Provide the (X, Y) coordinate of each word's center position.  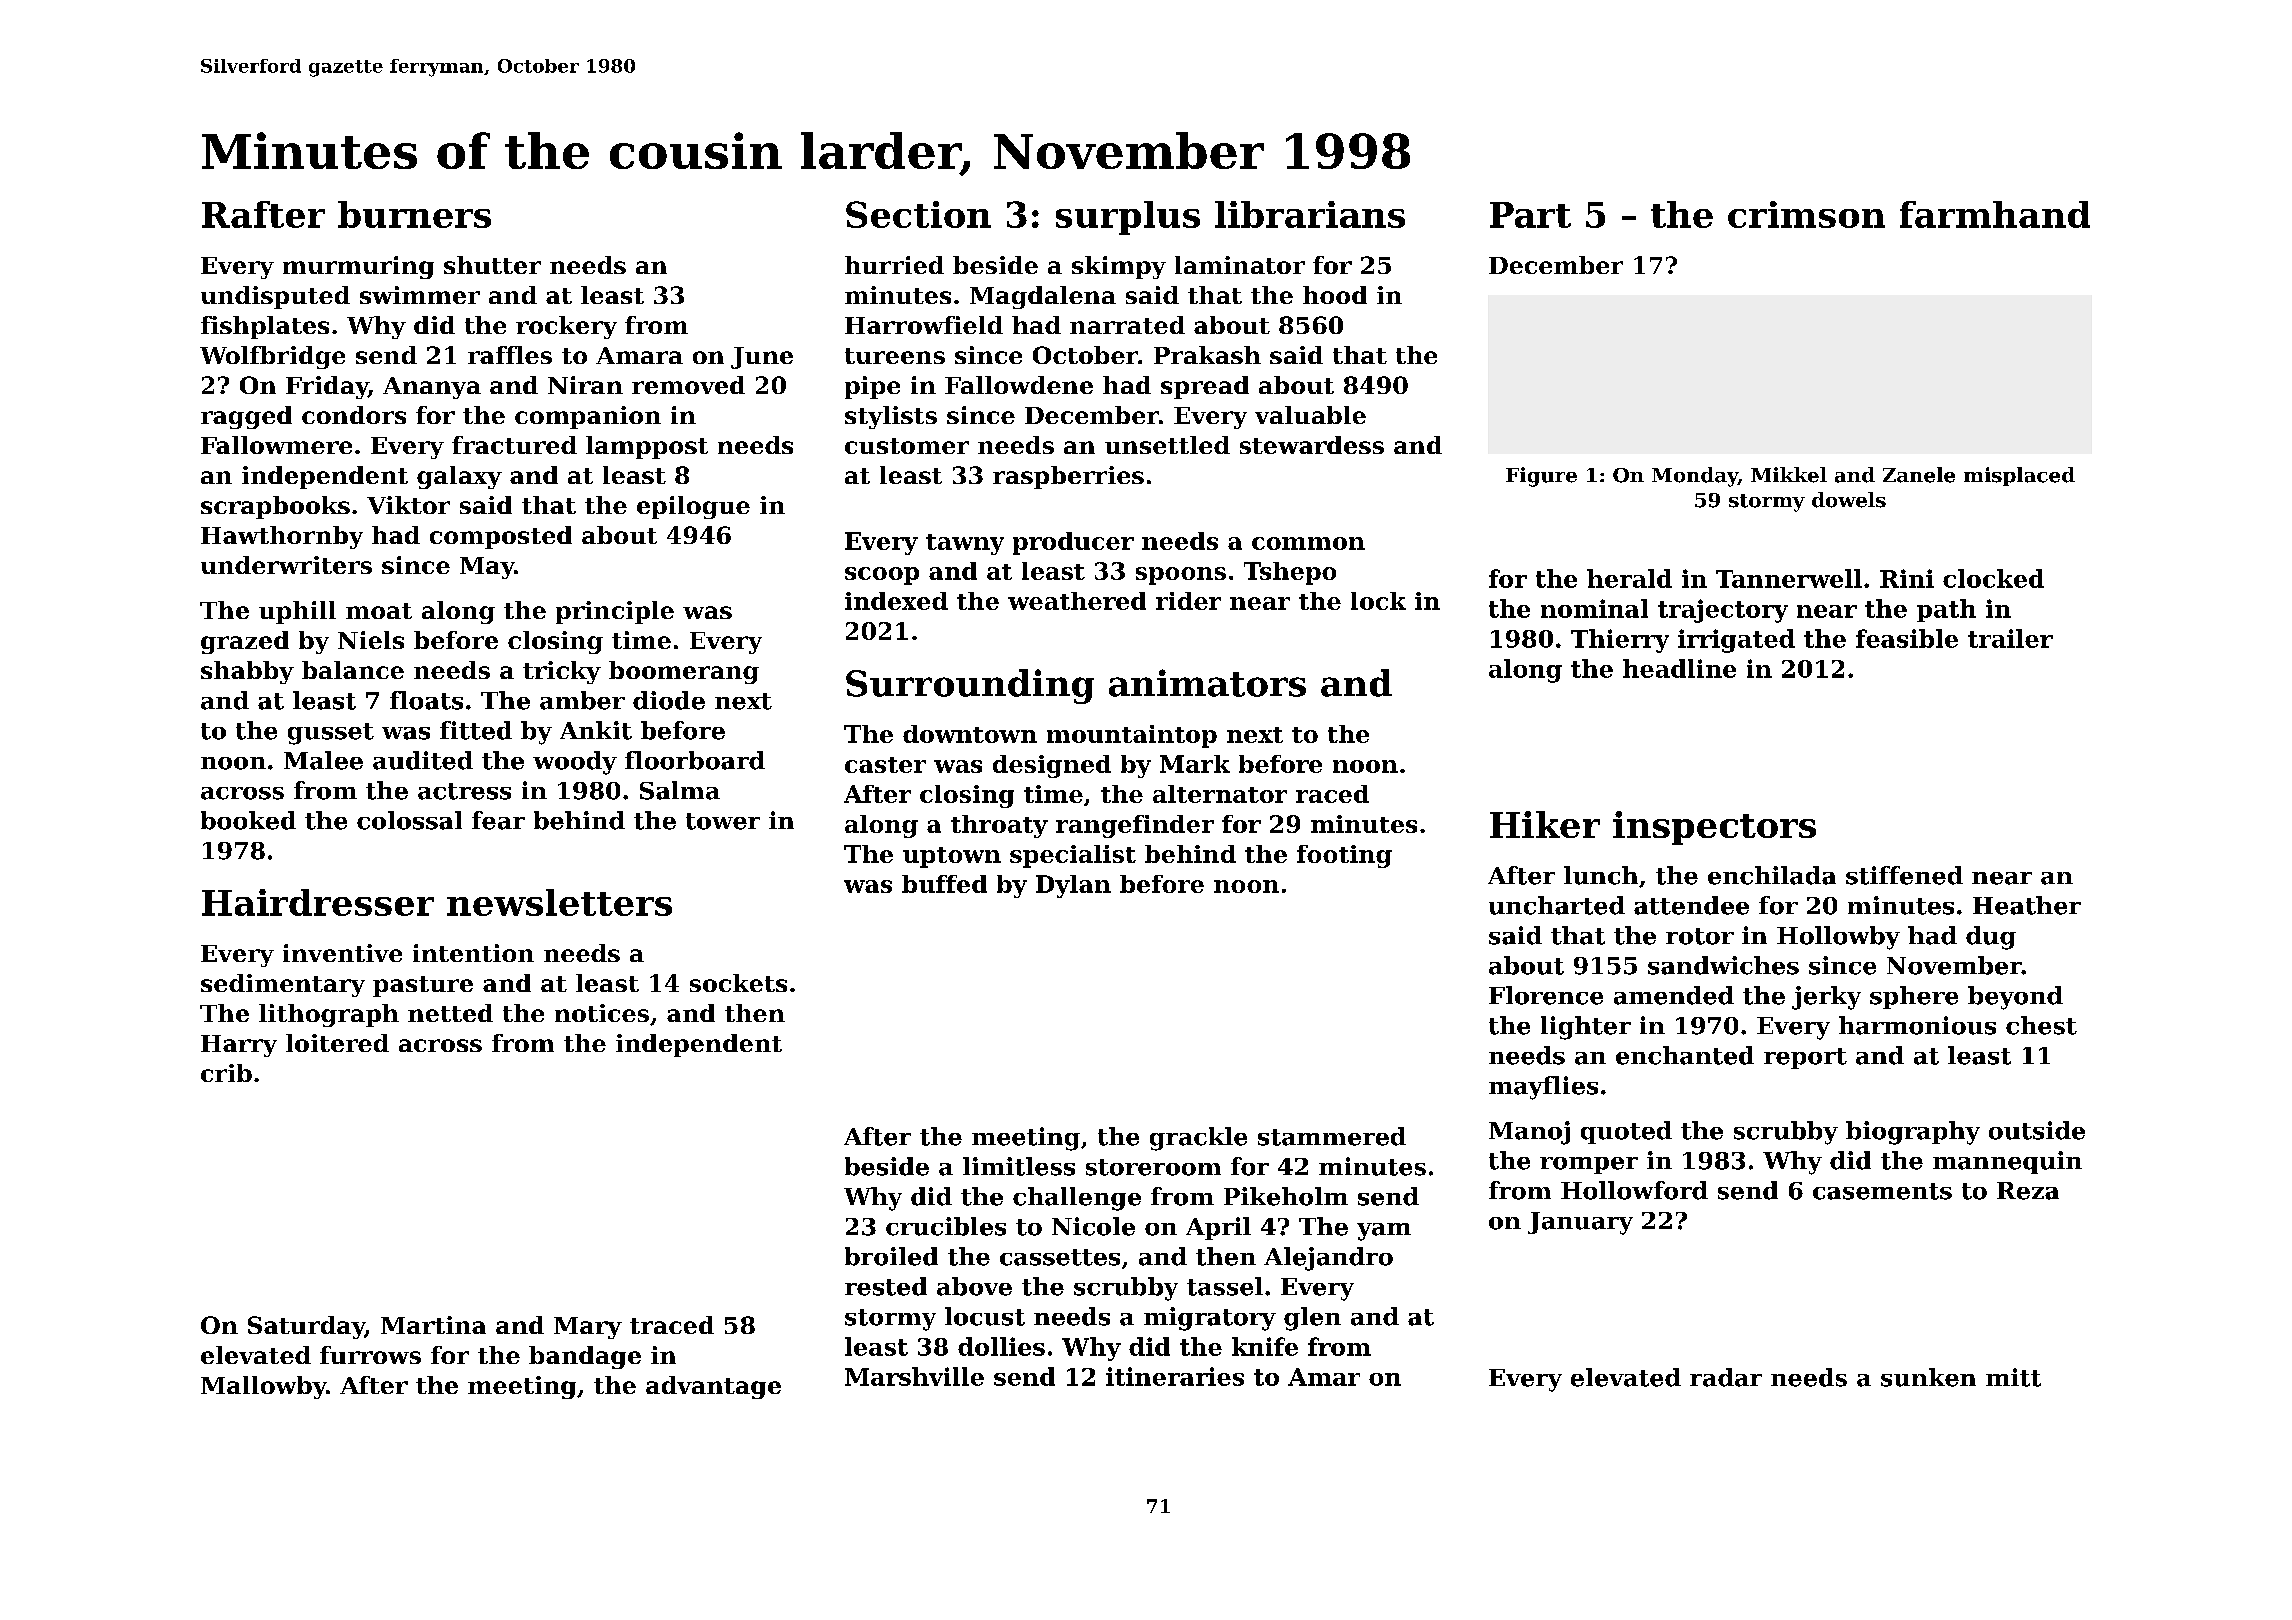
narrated (1127, 325)
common (1308, 543)
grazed (245, 642)
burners (414, 214)
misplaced (2019, 476)
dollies (1001, 1346)
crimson (1806, 214)
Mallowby (263, 1387)
